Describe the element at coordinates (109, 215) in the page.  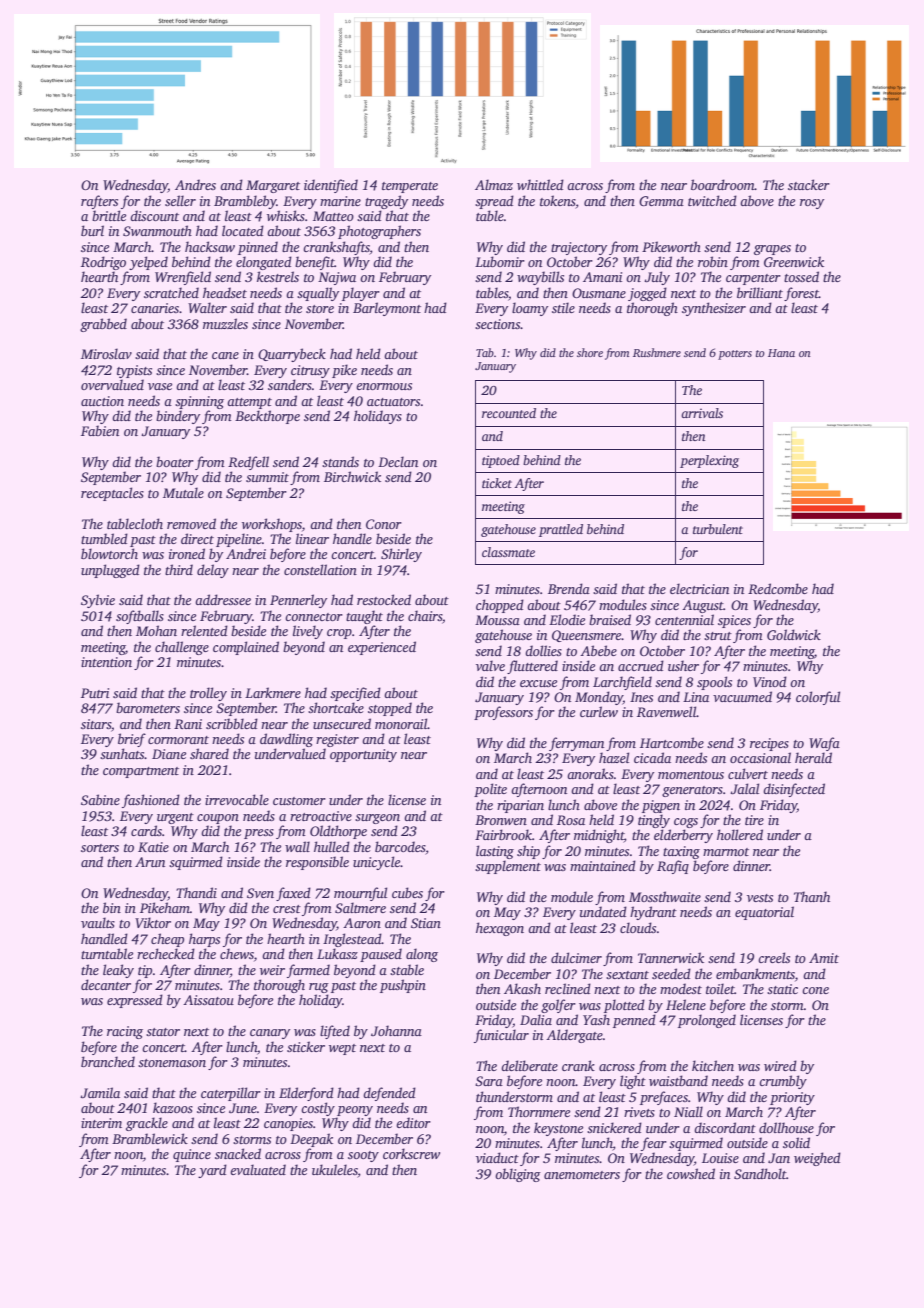
I see `brittle` at that location.
